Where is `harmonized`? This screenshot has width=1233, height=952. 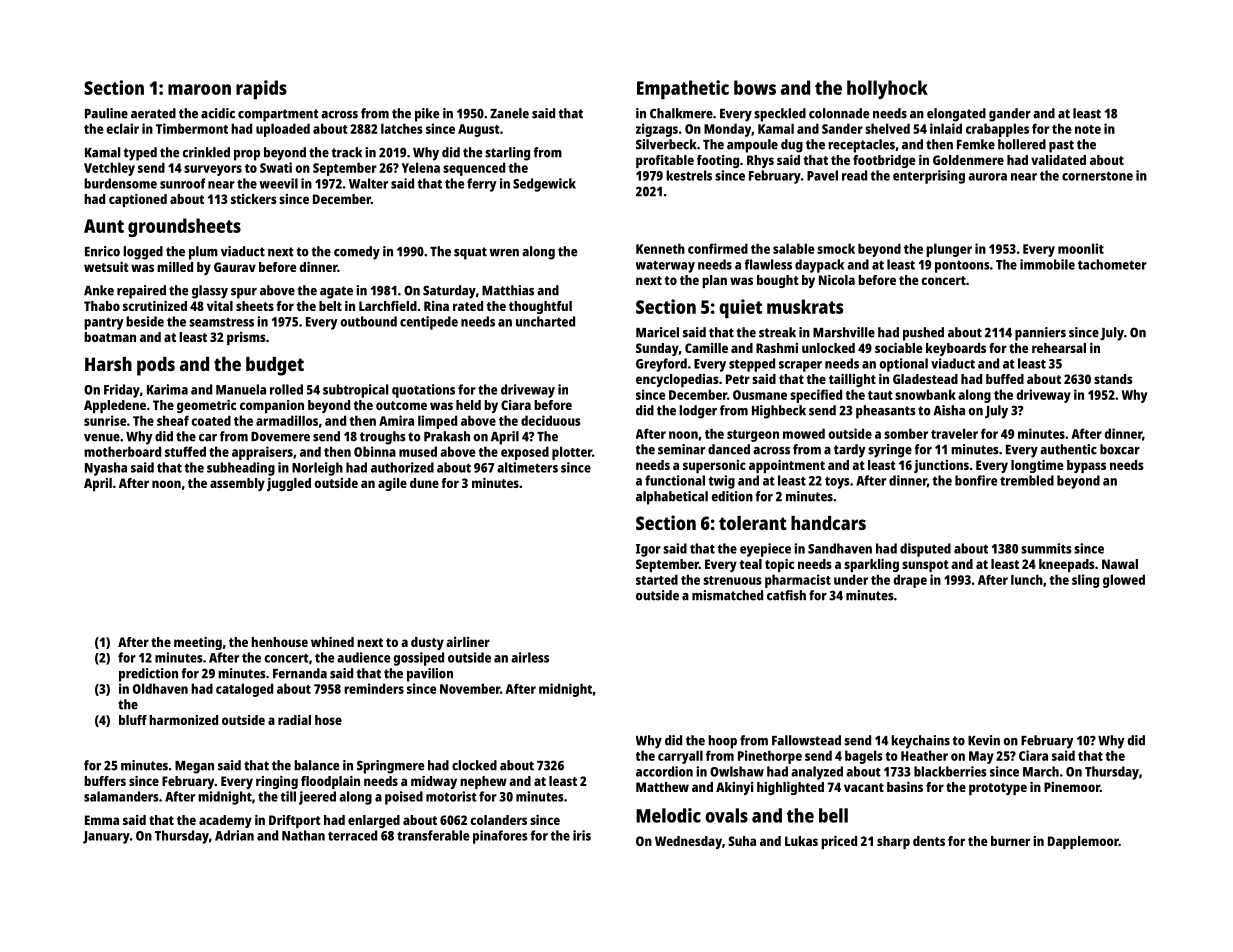 harmonized is located at coordinates (183, 720).
